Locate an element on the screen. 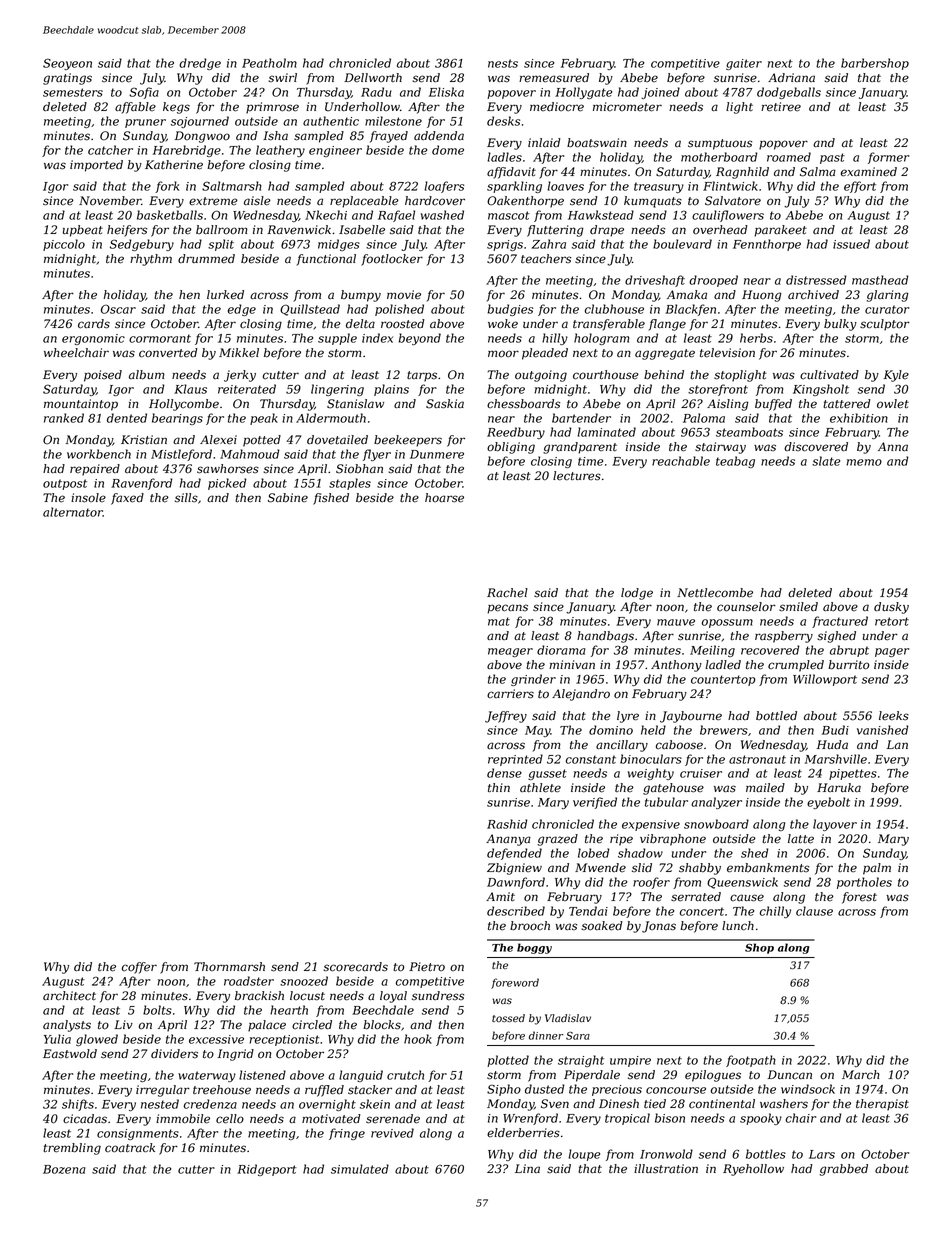  nests is located at coordinates (503, 63).
